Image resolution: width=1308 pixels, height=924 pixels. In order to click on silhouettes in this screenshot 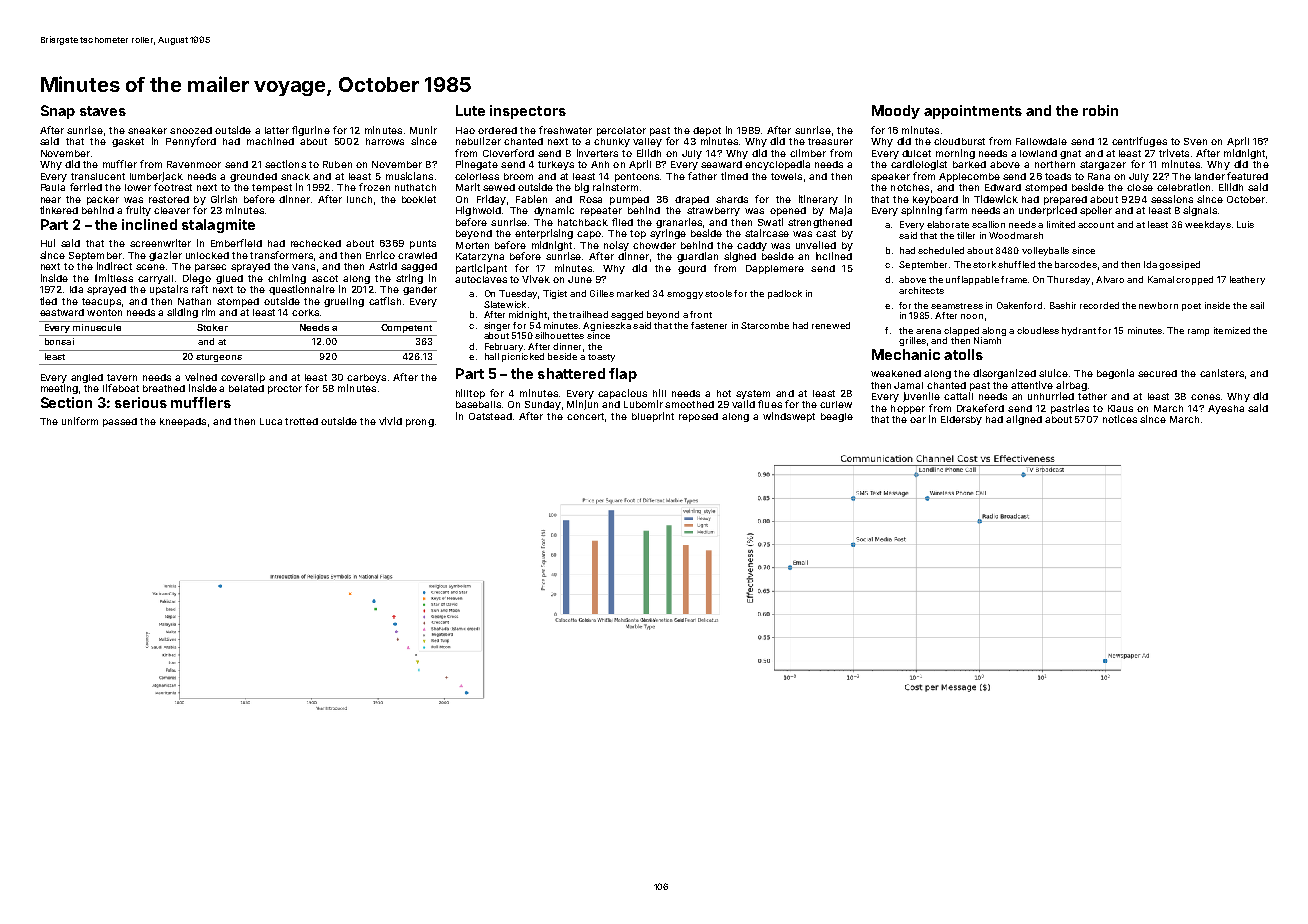, I will do `click(559, 335)`.
